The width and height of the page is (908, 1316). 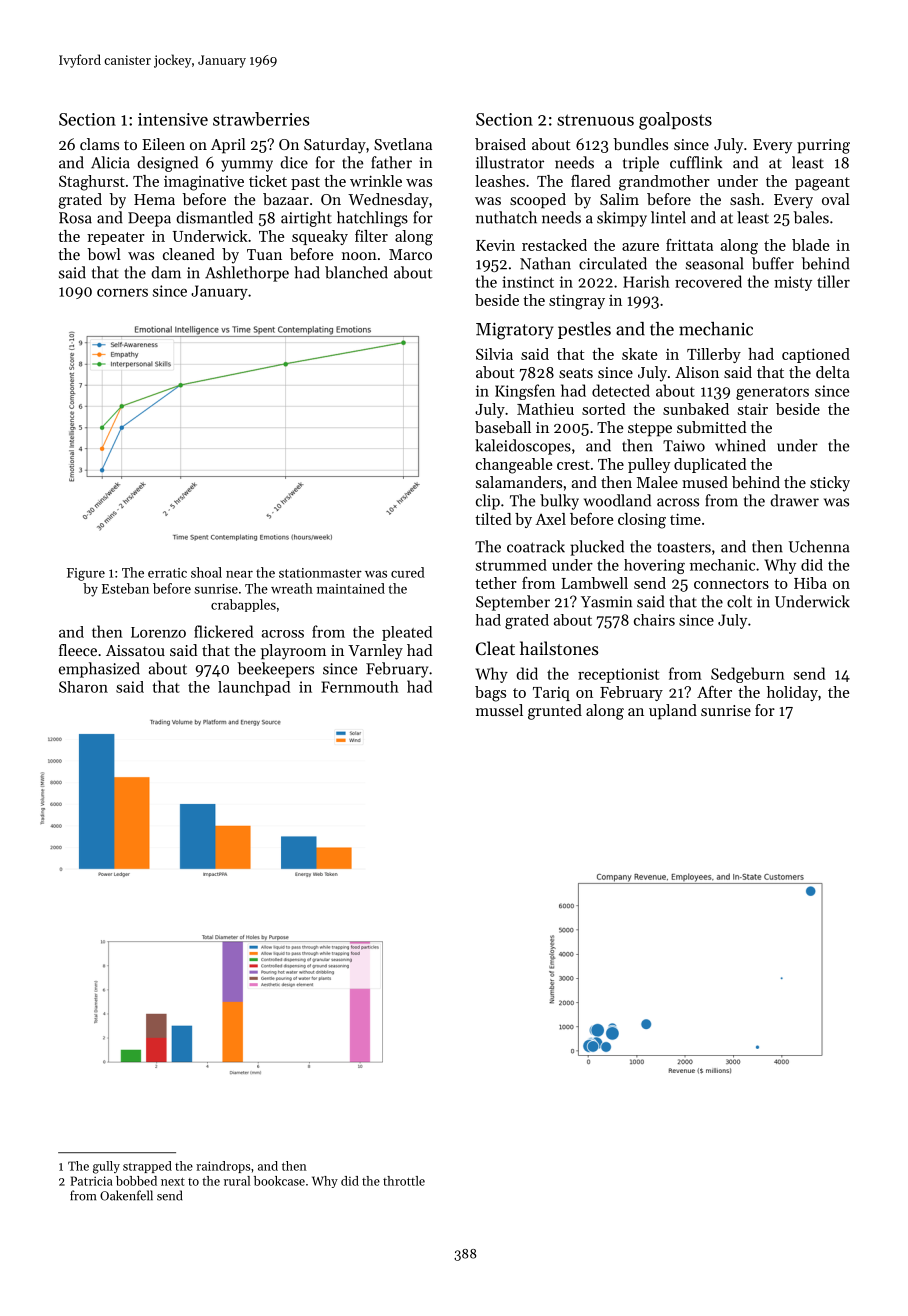 What do you see at coordinates (360, 687) in the page?
I see `Fernmouth` at bounding box center [360, 687].
